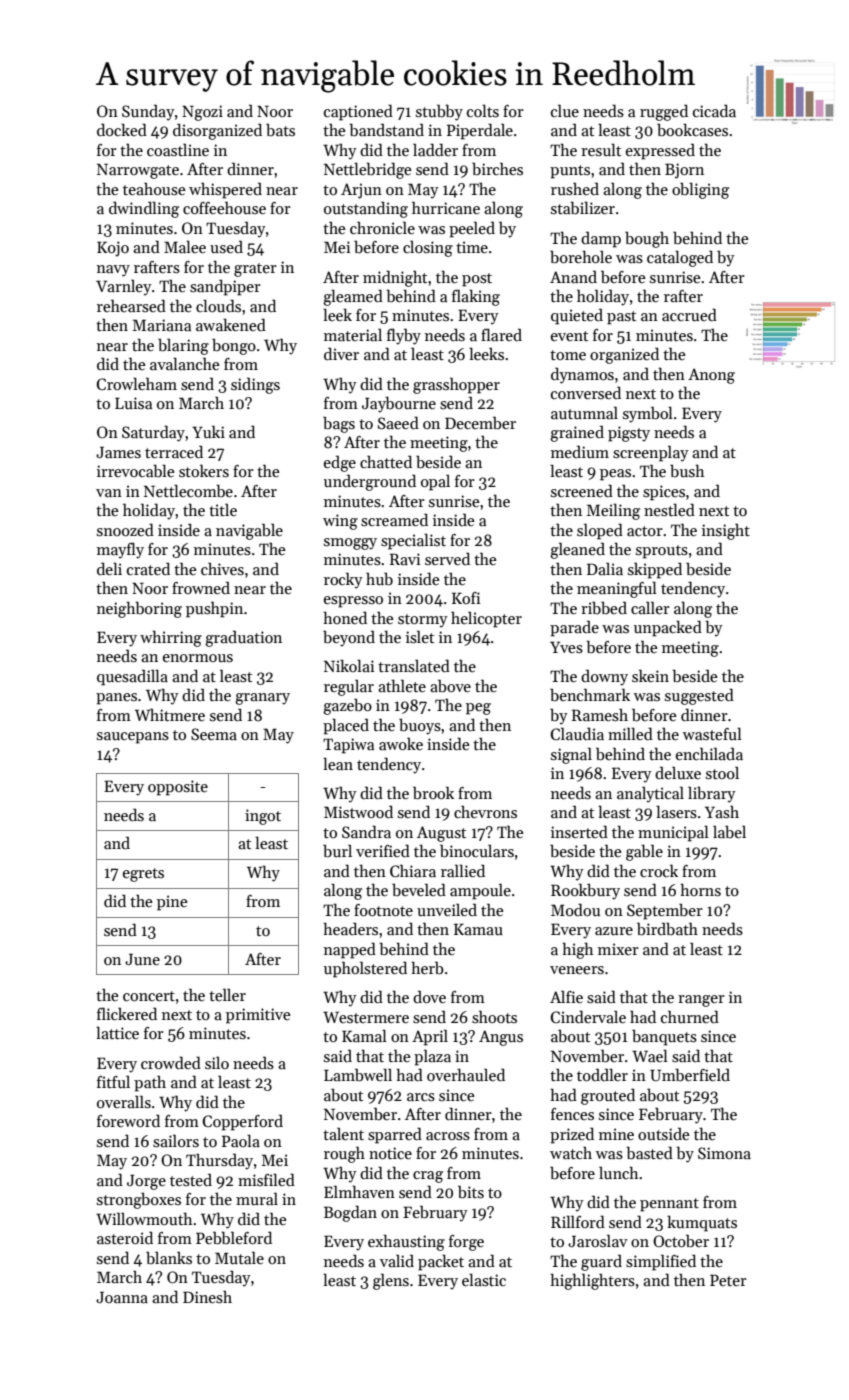 The width and height of the screenshot is (849, 1400). I want to click on Tapiwa, so click(348, 746).
